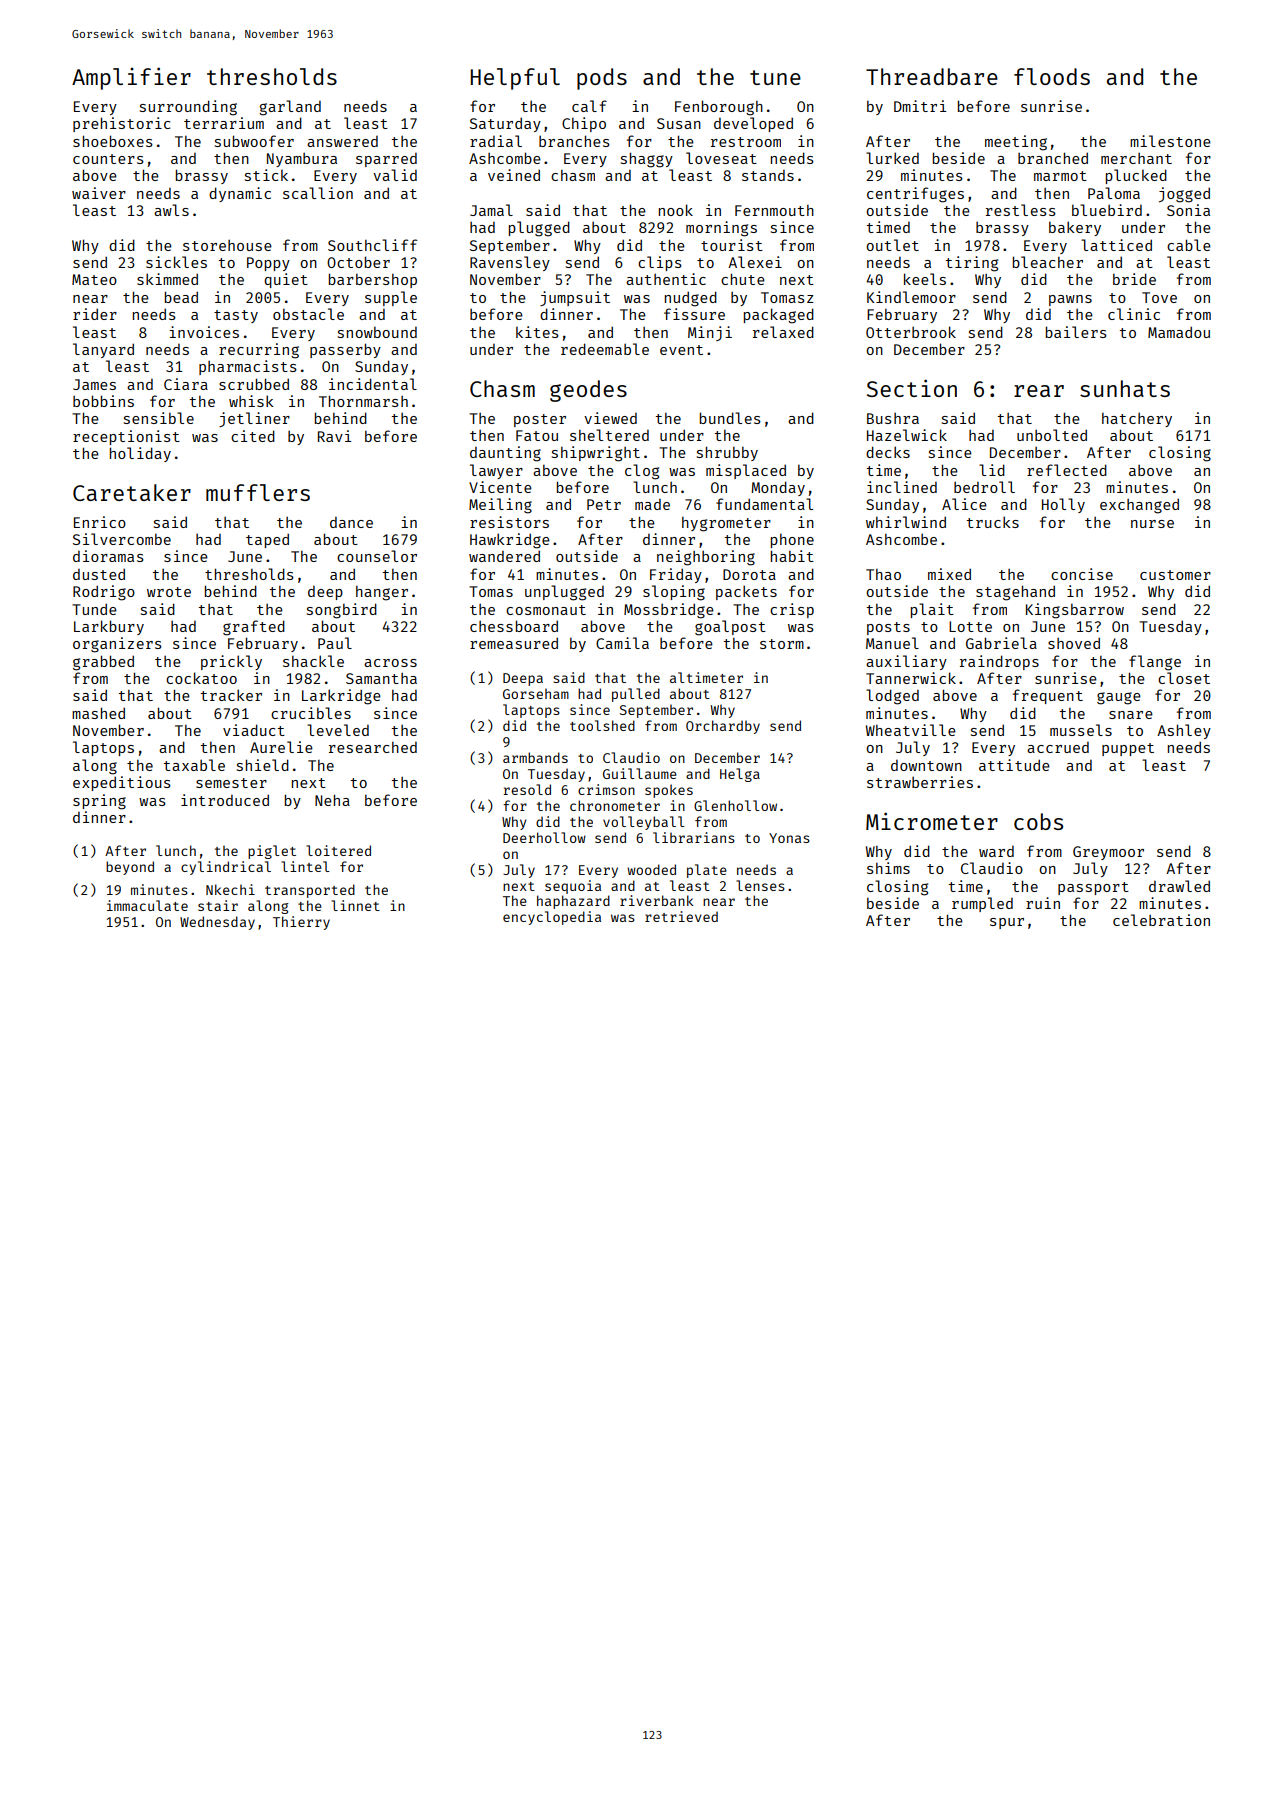  What do you see at coordinates (972, 264) in the screenshot?
I see `tiring` at bounding box center [972, 264].
